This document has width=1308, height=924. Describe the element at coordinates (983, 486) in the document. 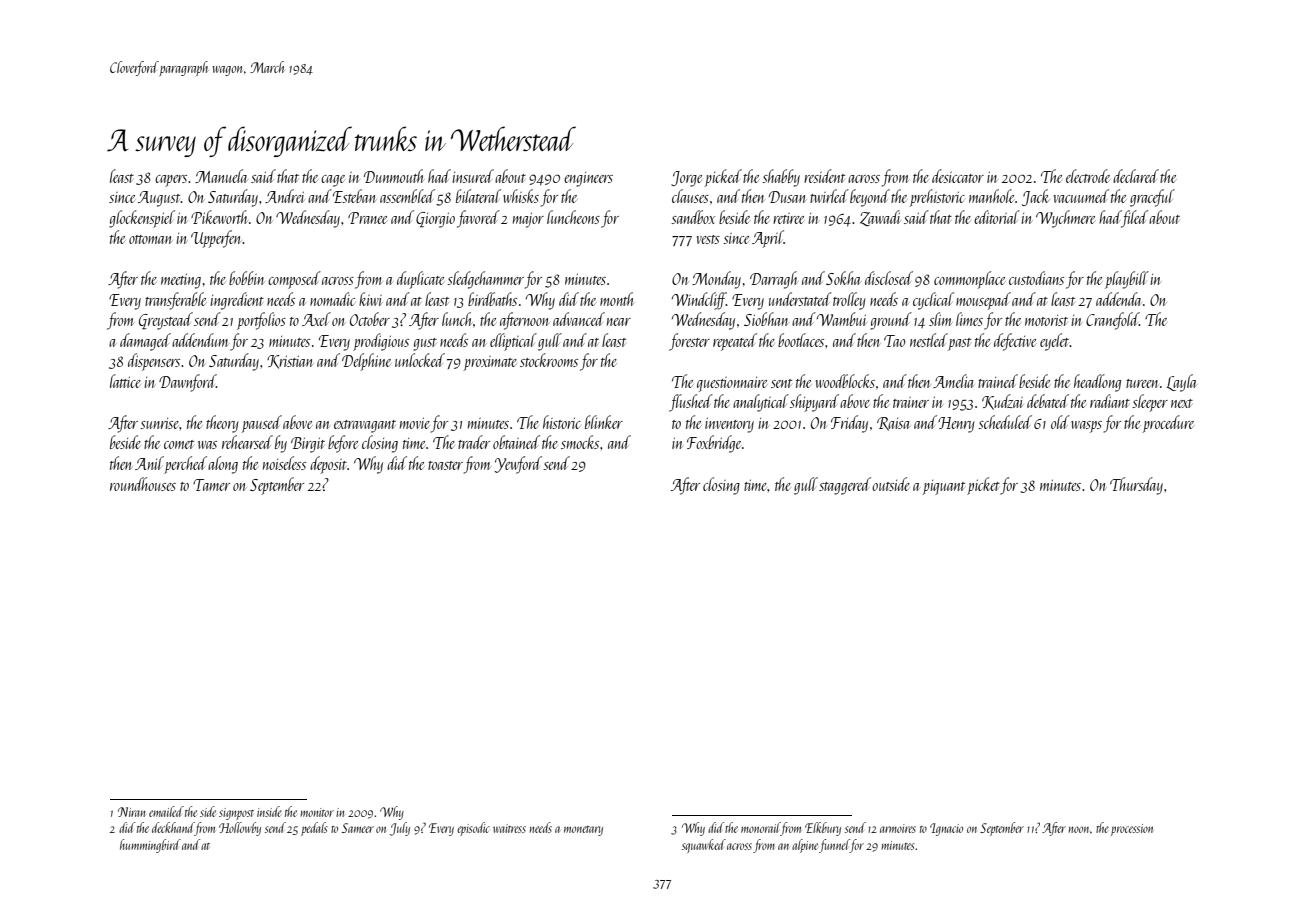

I see `picket` at that location.
